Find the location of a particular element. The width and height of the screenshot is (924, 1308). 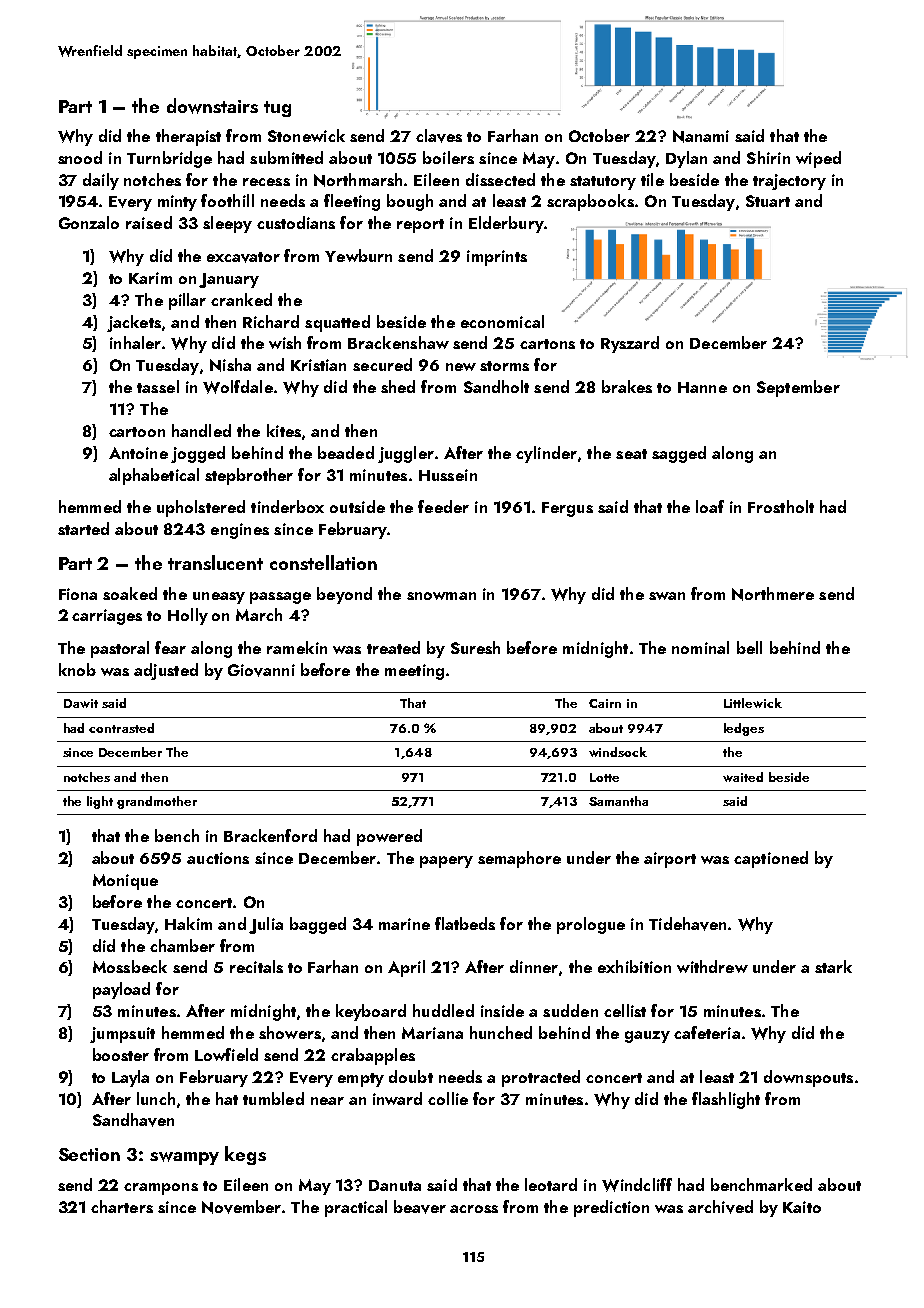

dinner is located at coordinates (534, 966).
